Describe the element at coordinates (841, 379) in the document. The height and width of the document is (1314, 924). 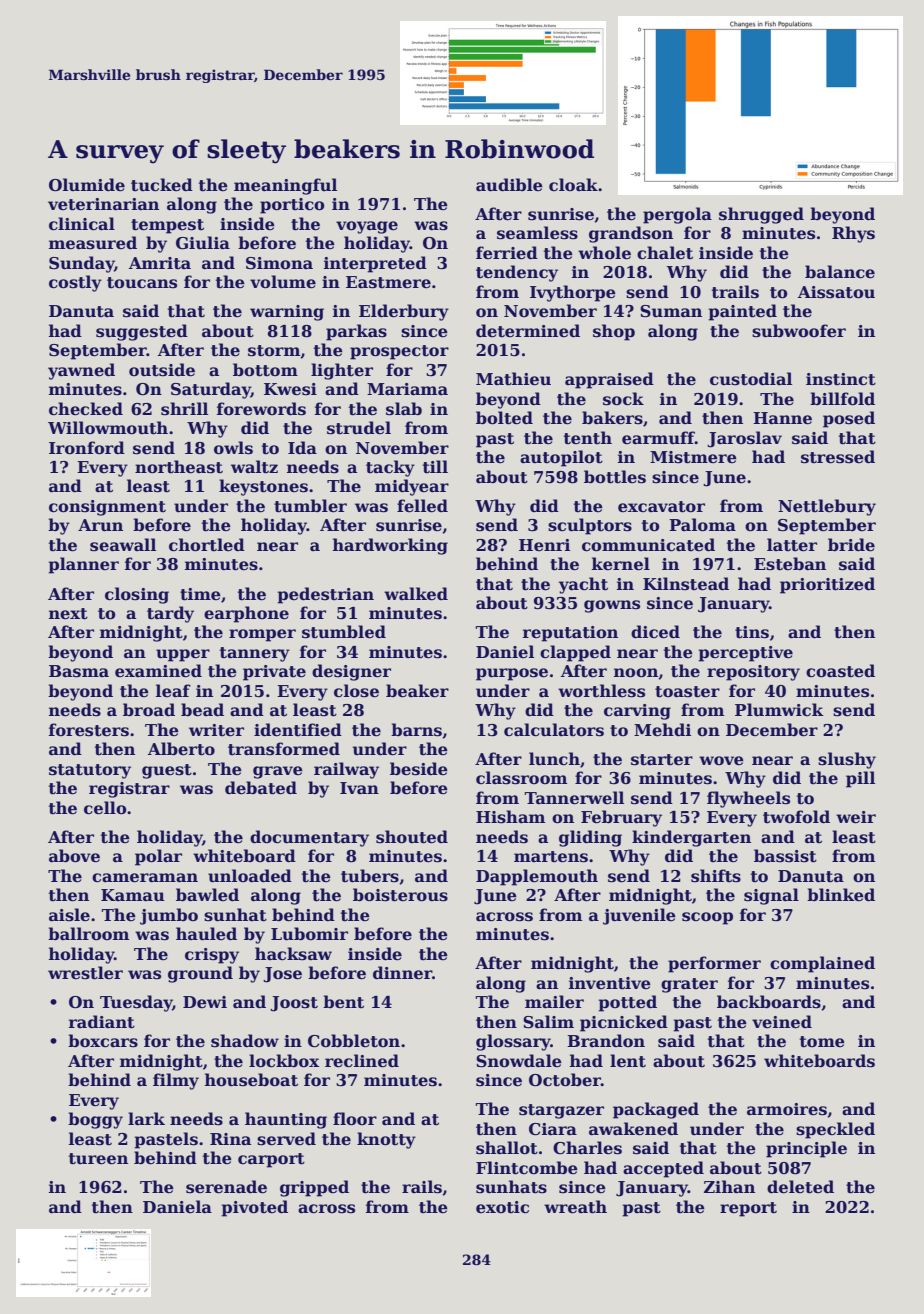
I see `instinct` at that location.
